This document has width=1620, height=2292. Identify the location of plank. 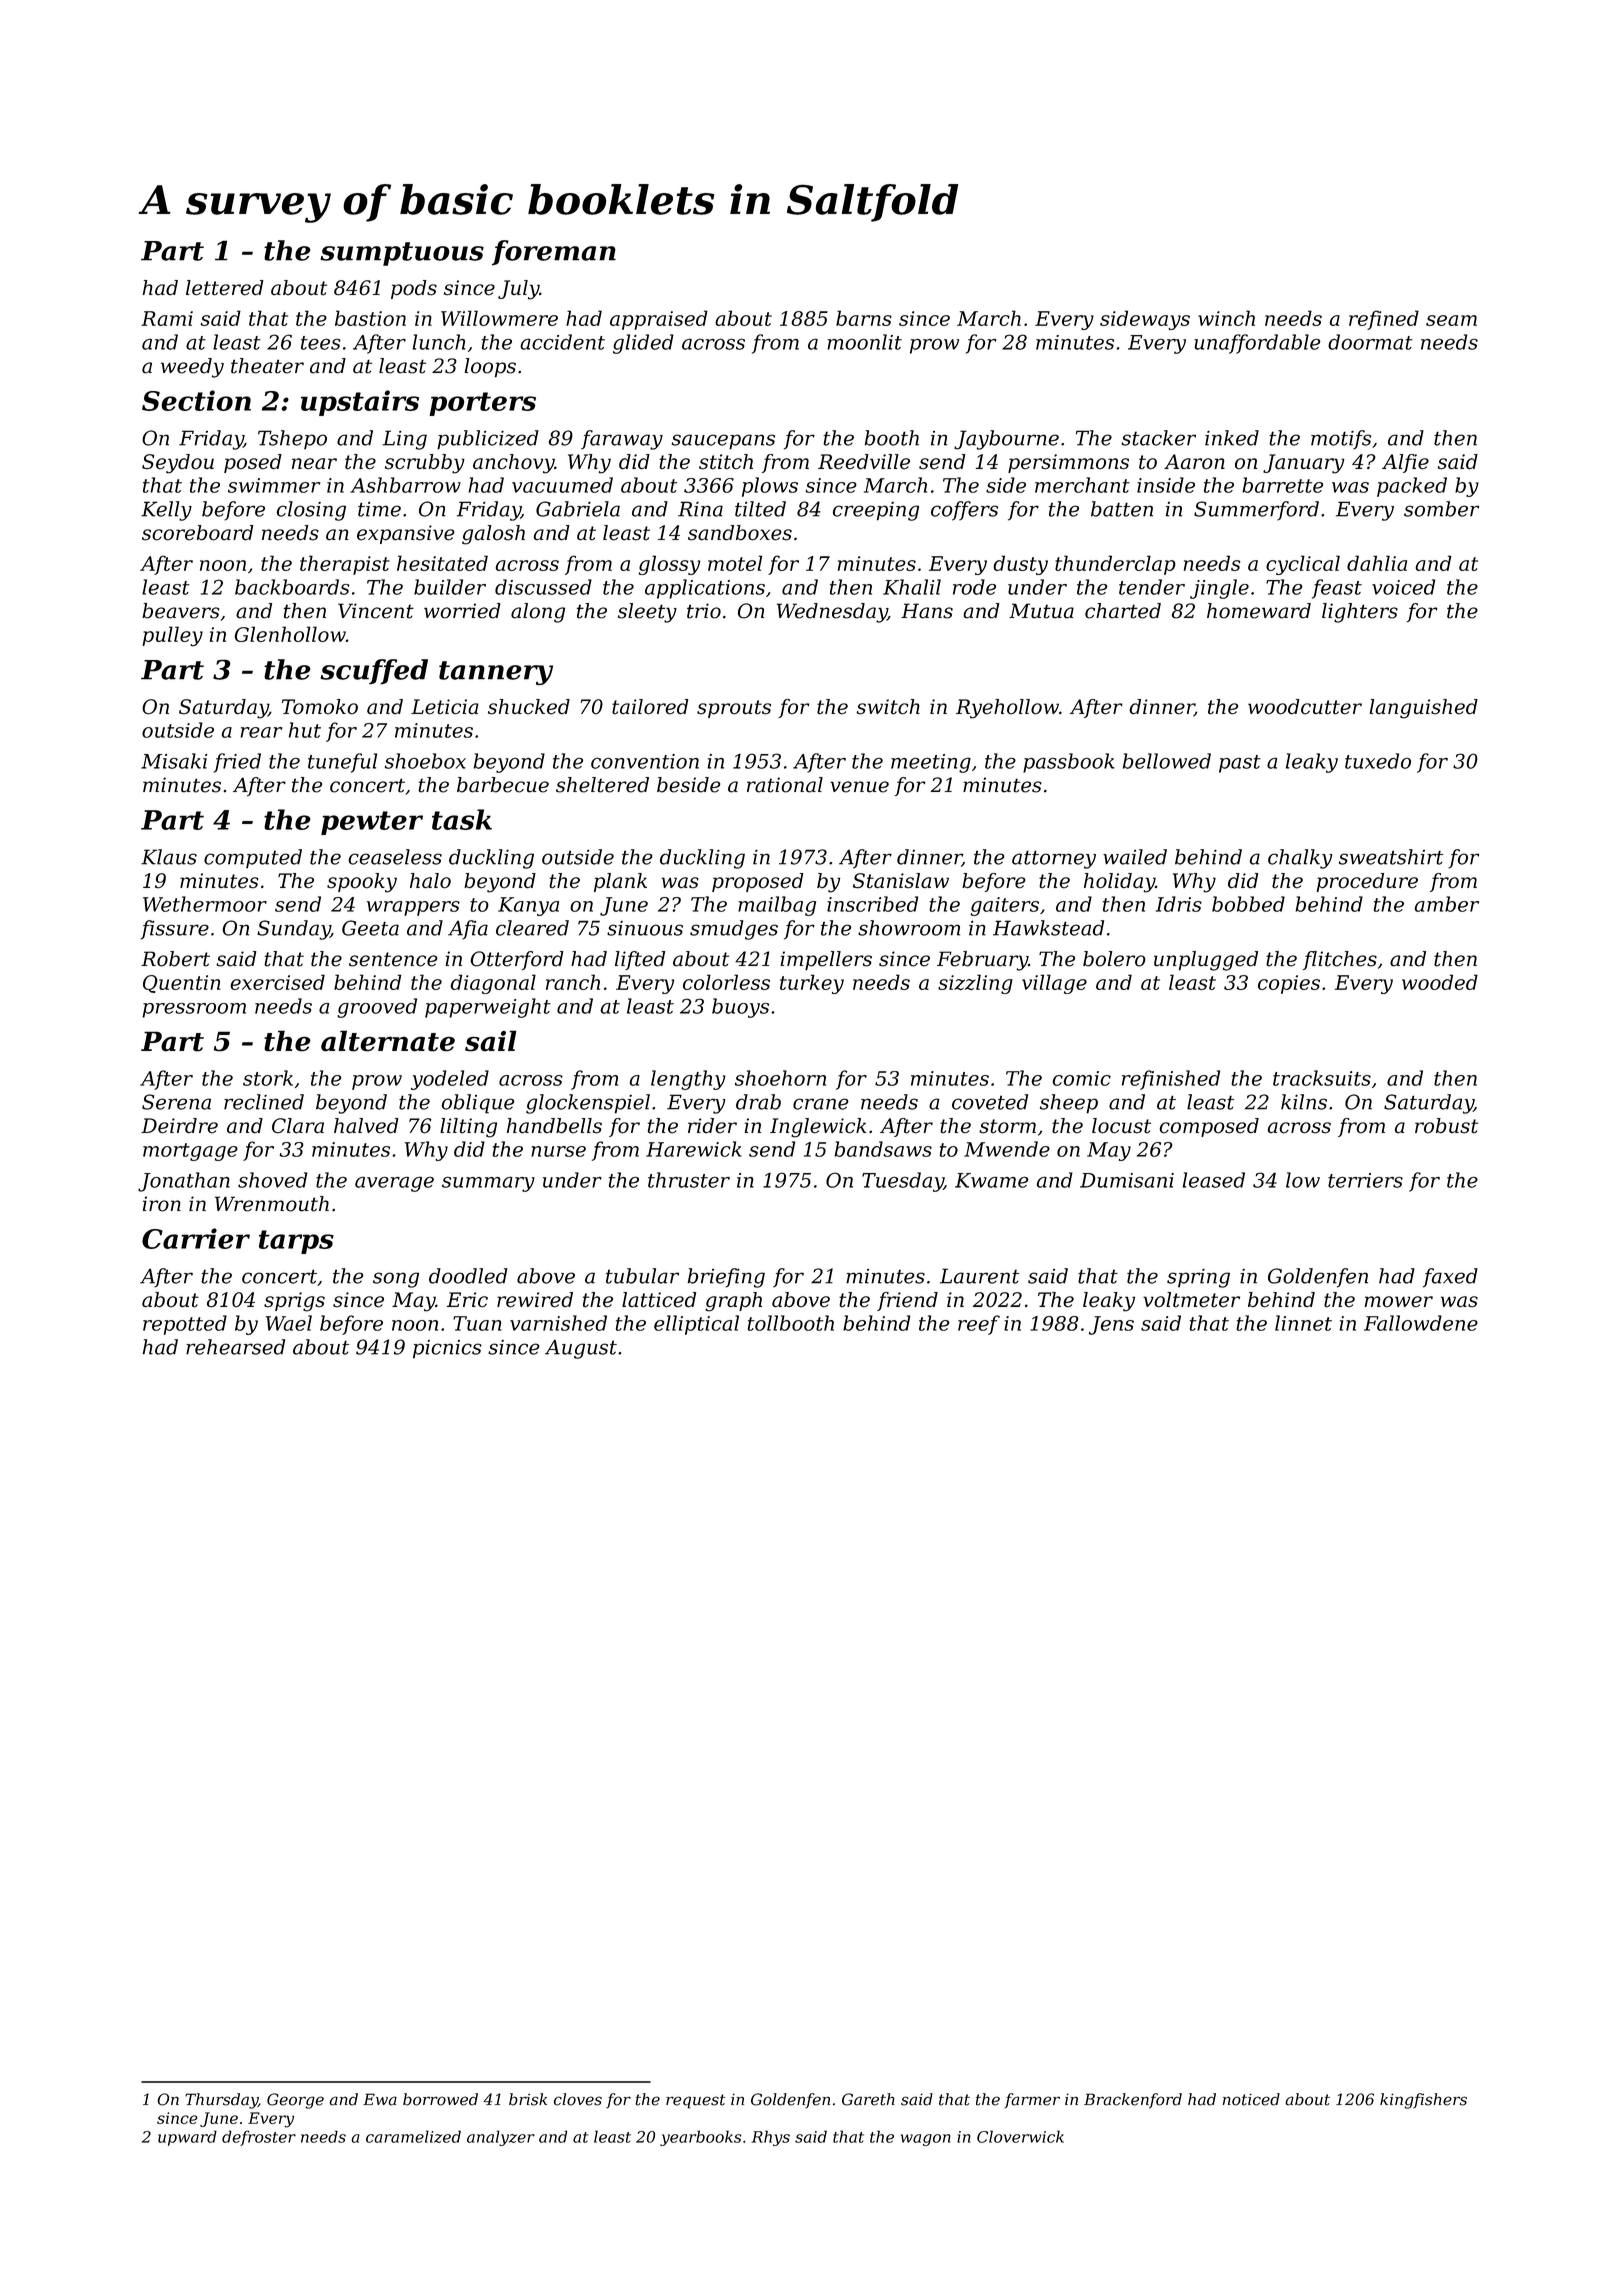
(620, 882).
